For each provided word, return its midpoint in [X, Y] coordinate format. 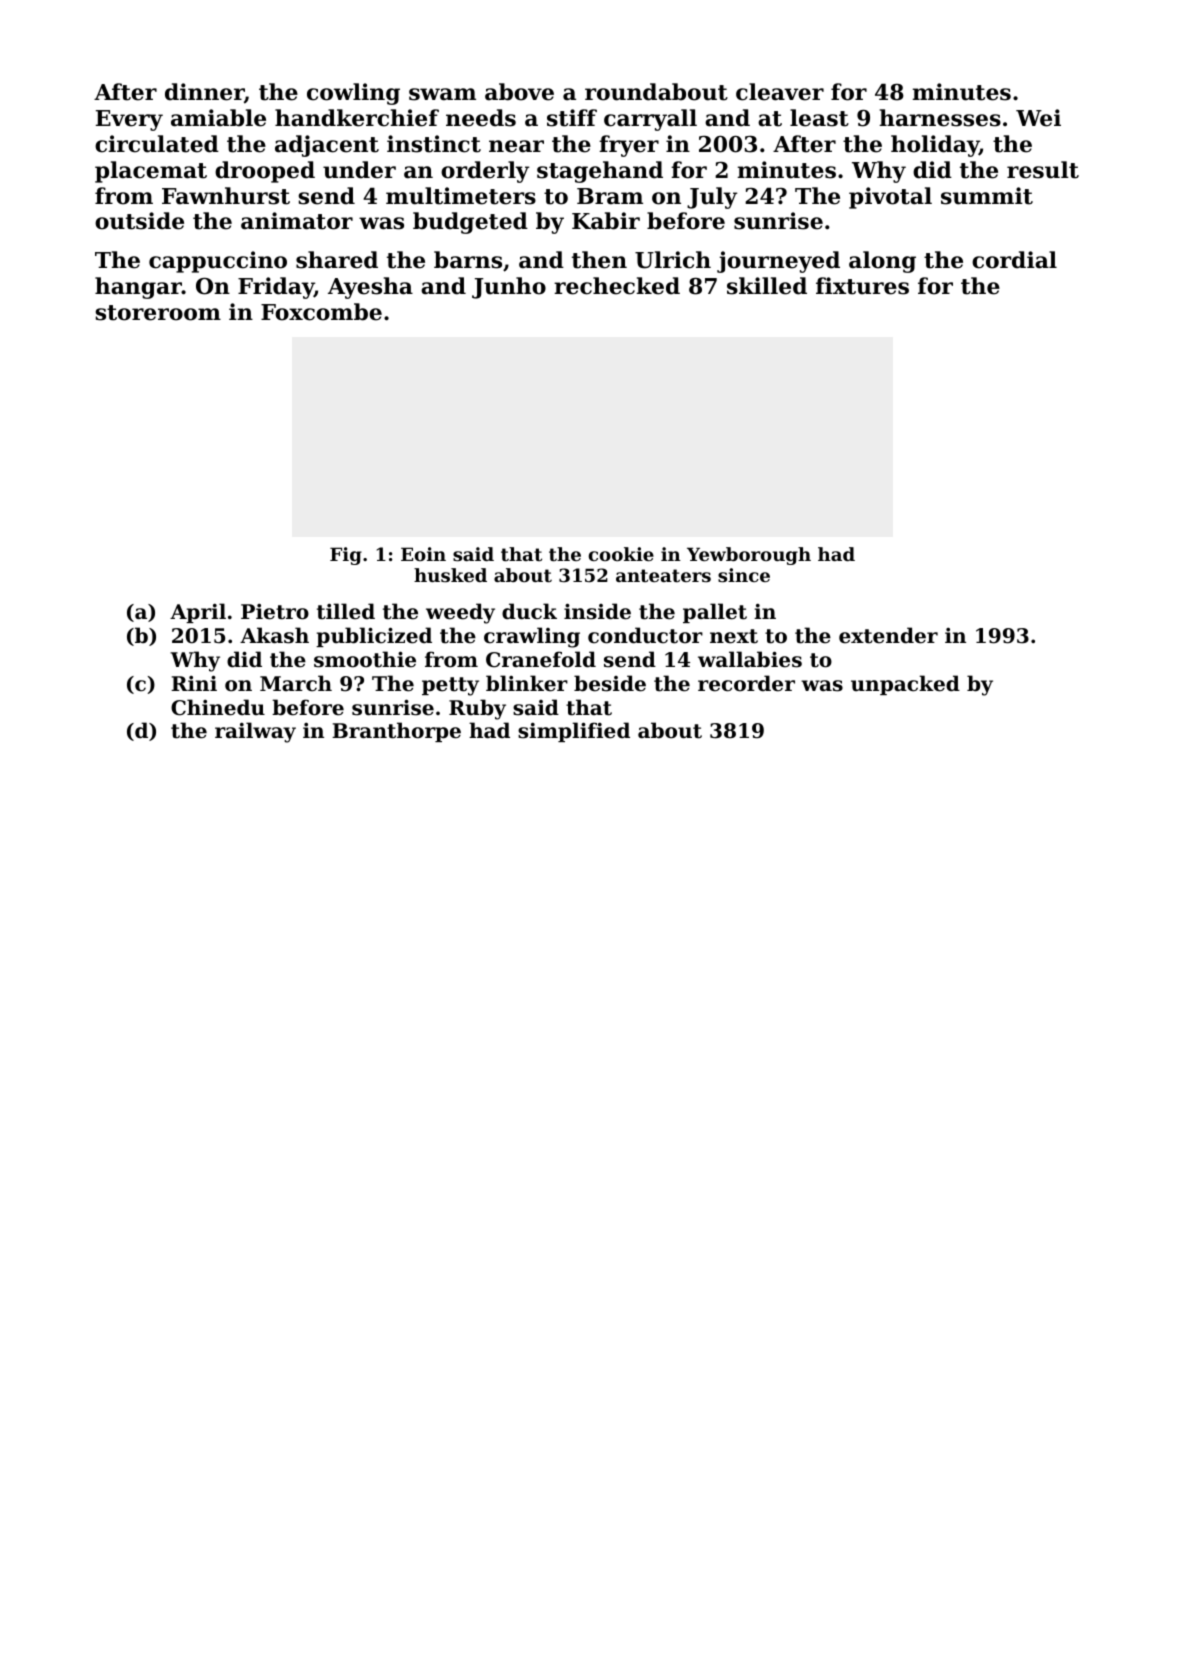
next [734, 636]
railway [255, 732]
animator [297, 221]
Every [129, 120]
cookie [621, 554]
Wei [1038, 118]
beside [610, 683]
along [882, 262]
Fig [346, 556]
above [519, 92]
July [712, 198]
